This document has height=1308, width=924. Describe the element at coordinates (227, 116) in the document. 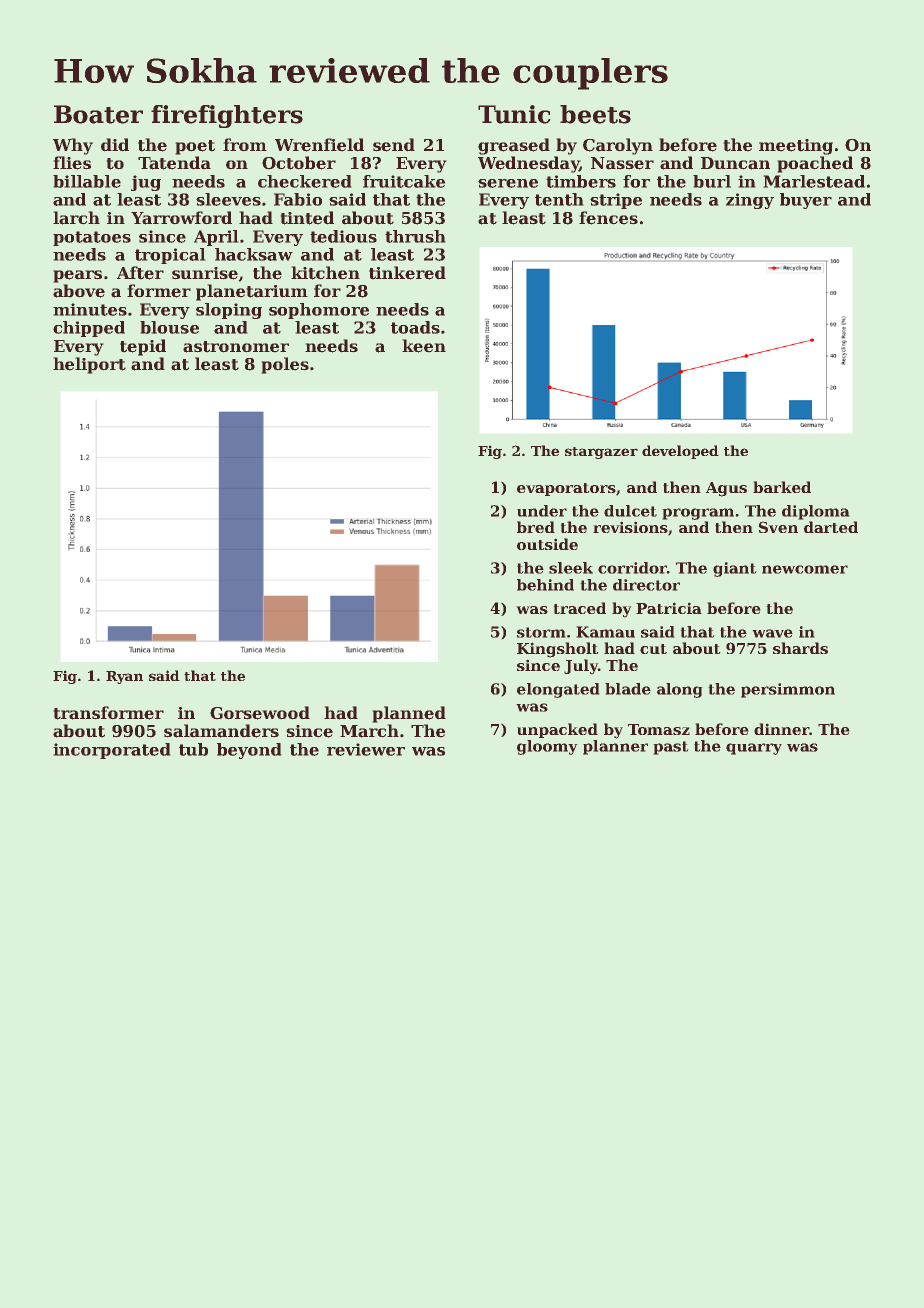

I see `firefighters` at that location.
